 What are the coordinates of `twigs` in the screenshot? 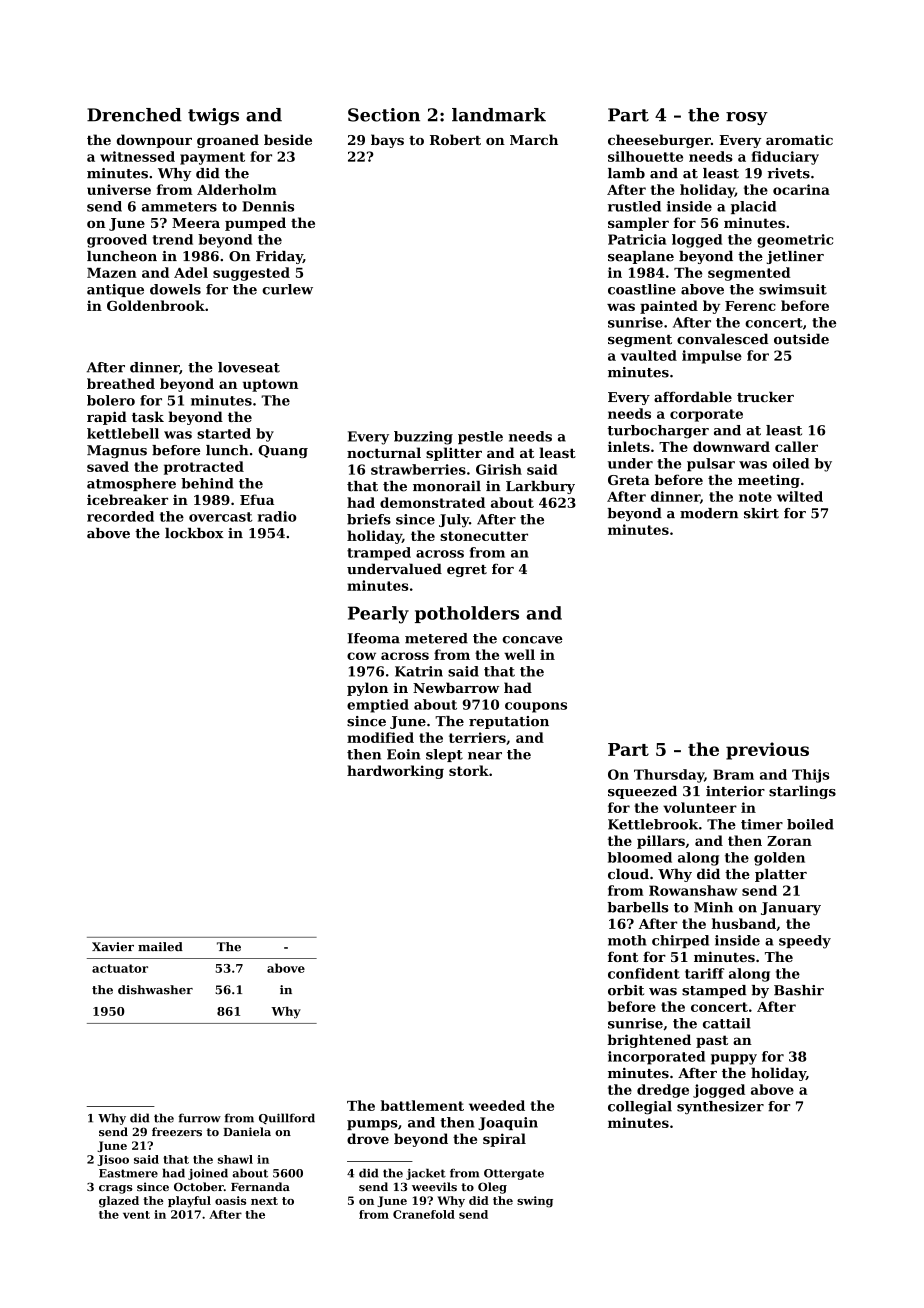 It's located at (213, 116).
